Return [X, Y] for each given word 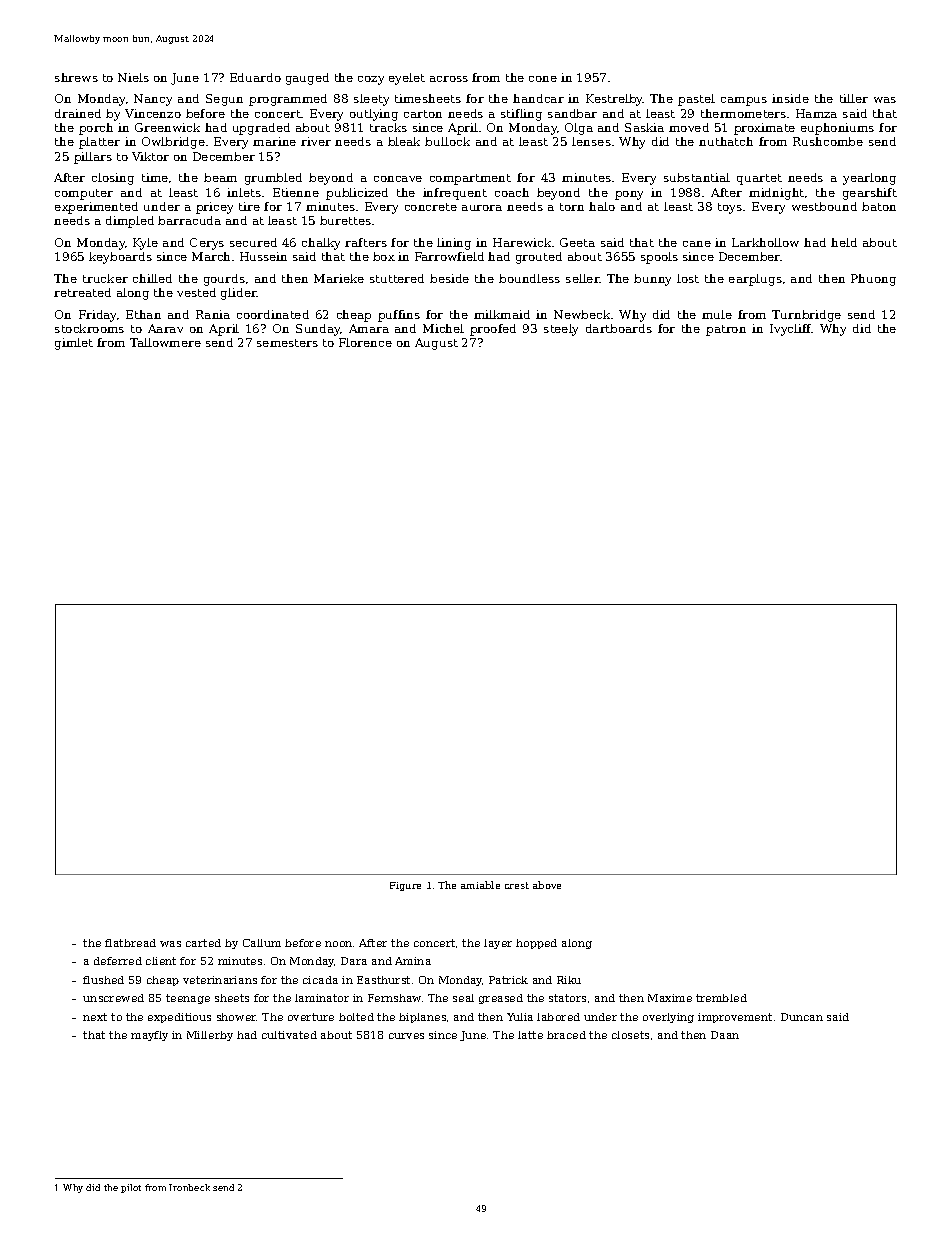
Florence [365, 342]
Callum [262, 943]
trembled [721, 998]
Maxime [670, 998]
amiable [480, 885]
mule [717, 314]
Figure [405, 886]
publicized [357, 194]
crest [517, 885]
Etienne [296, 192]
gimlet [74, 344]
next [95, 1017]
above [547, 885]
